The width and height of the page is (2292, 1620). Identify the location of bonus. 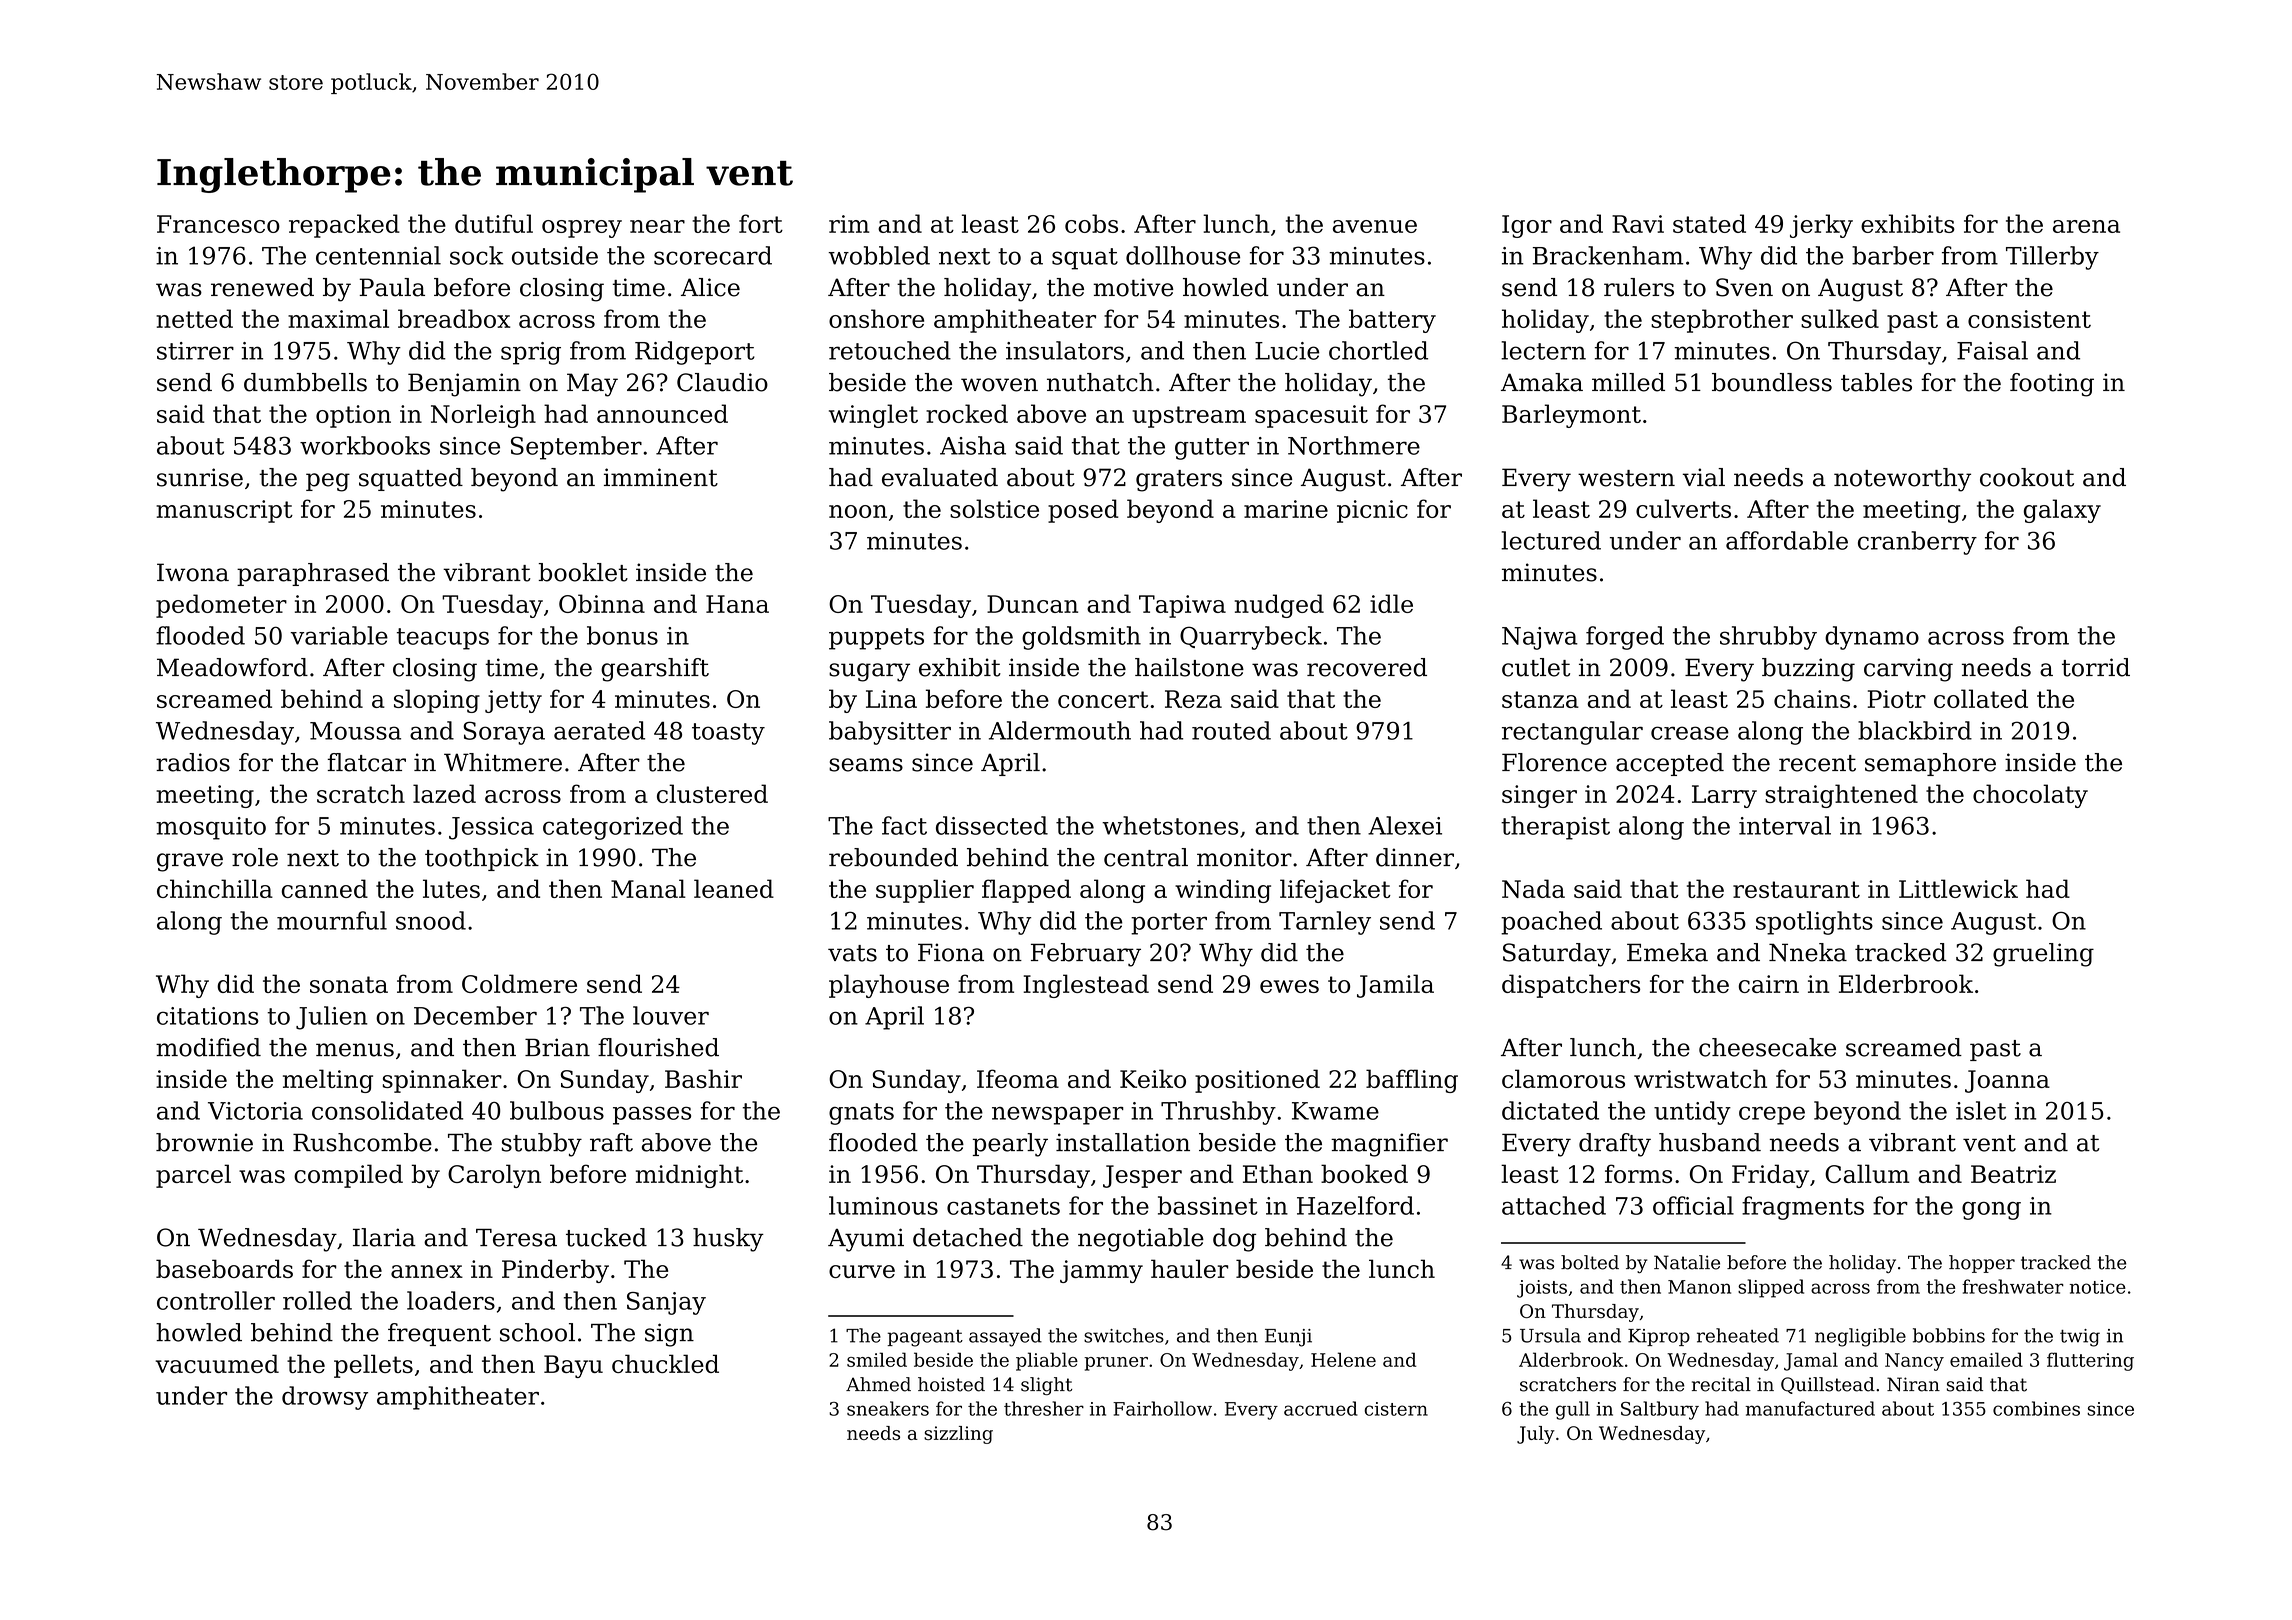
(622, 635).
